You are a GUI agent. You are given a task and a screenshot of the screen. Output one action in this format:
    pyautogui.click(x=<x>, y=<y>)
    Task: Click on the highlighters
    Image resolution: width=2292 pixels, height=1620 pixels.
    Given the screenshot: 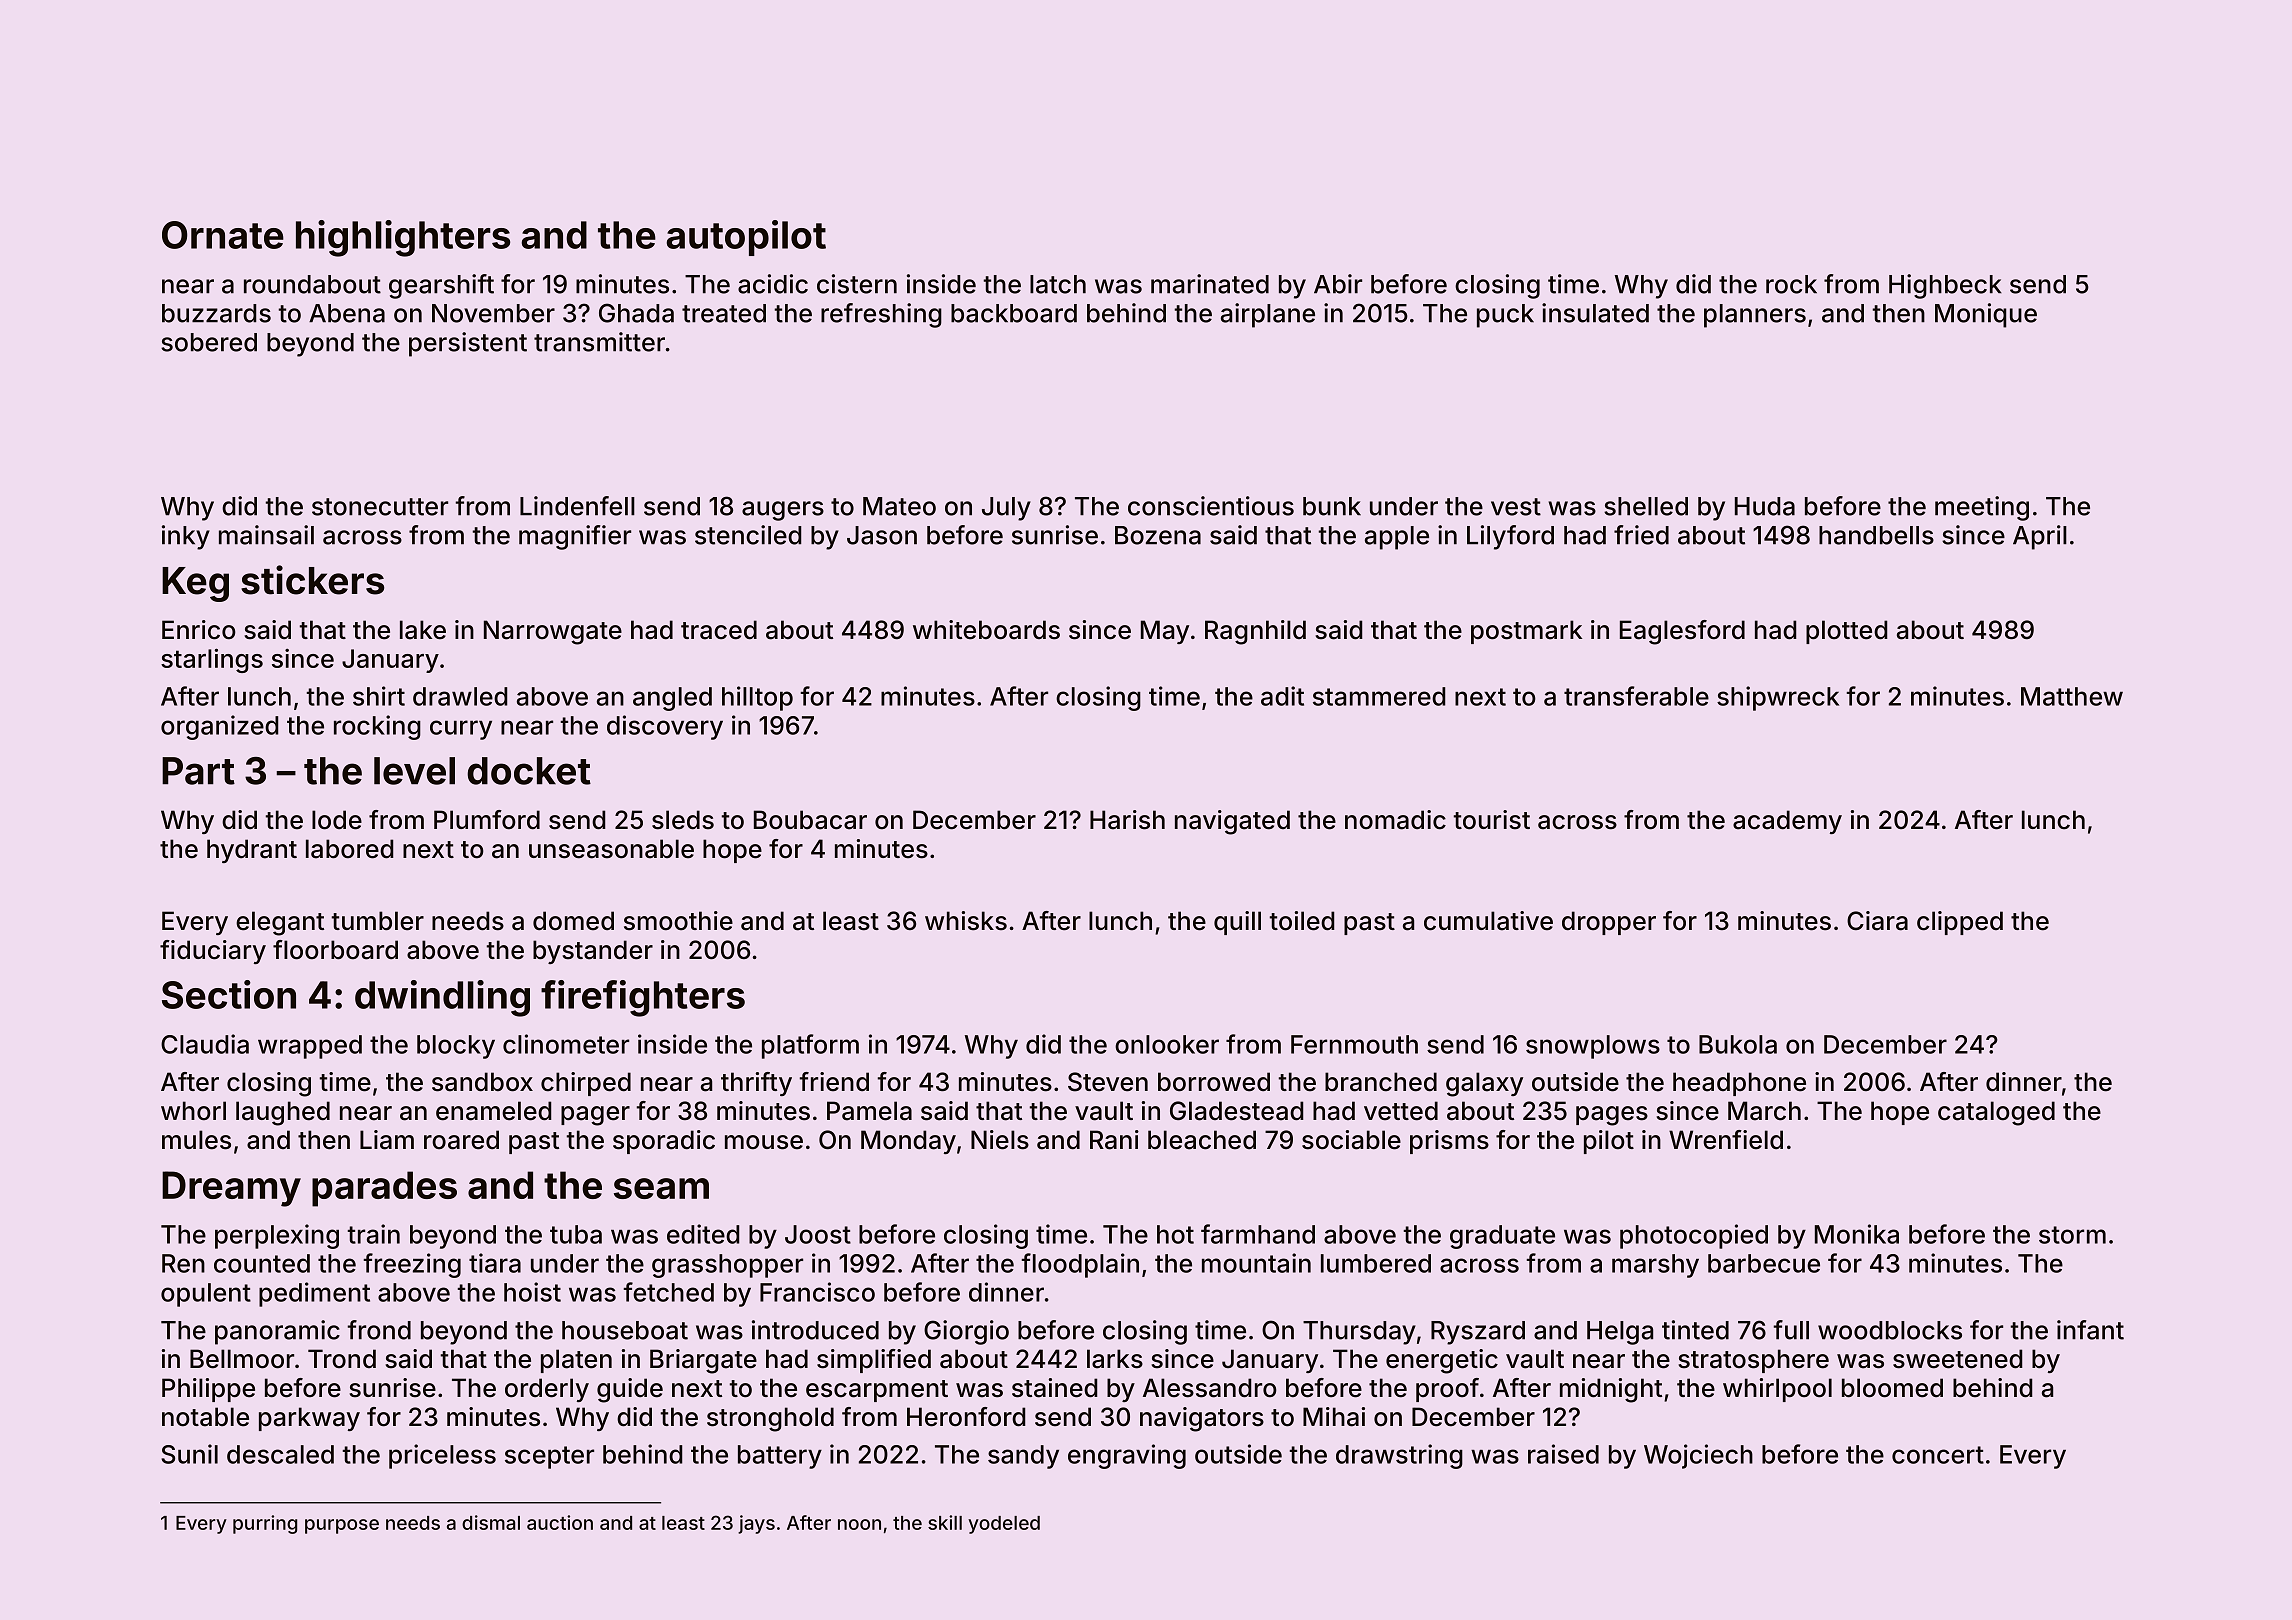 What is the action you would take?
    pyautogui.click(x=403, y=238)
